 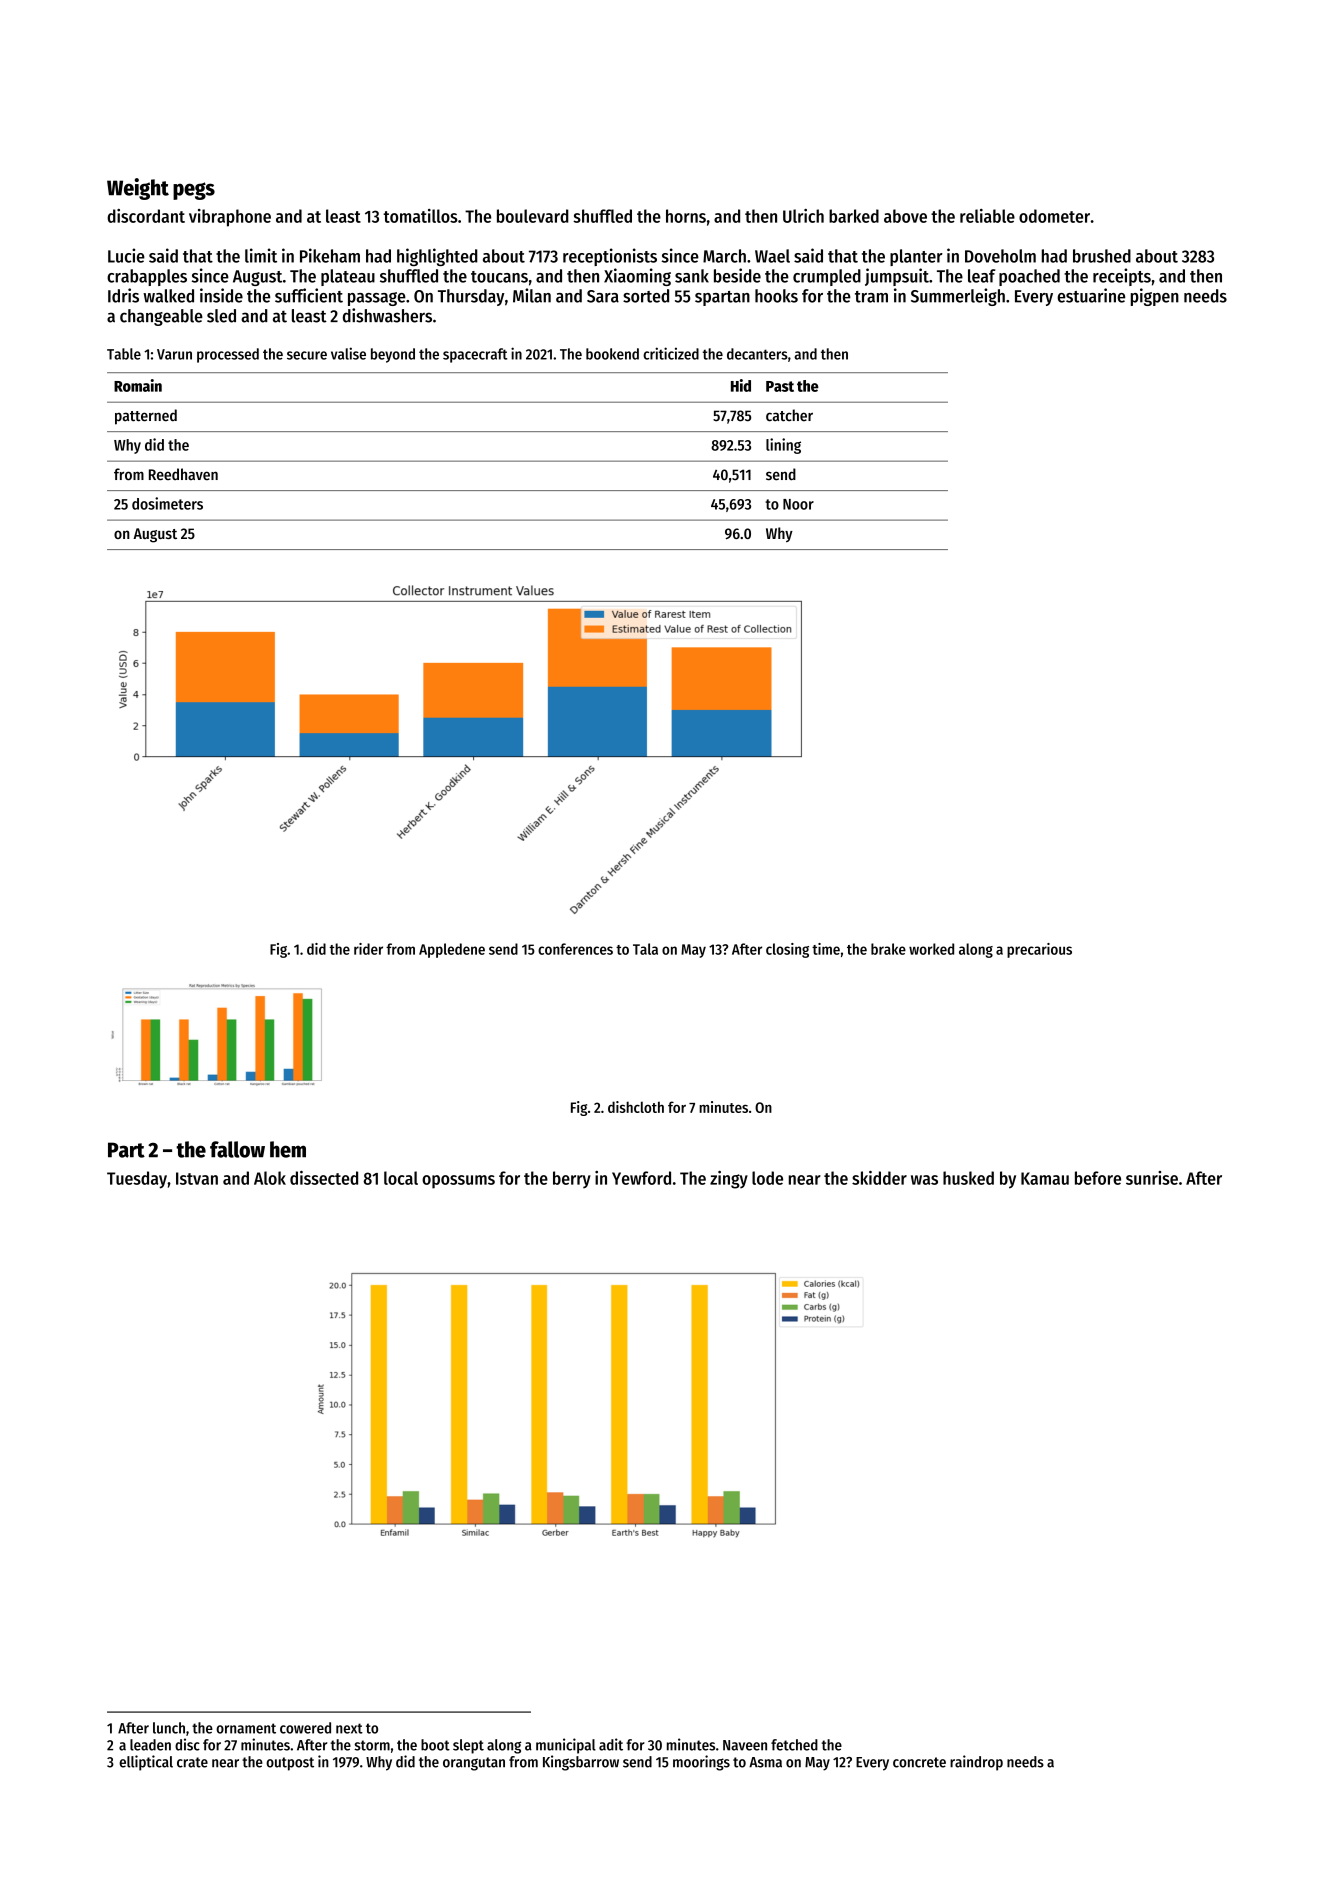 I want to click on worked, so click(x=931, y=949).
